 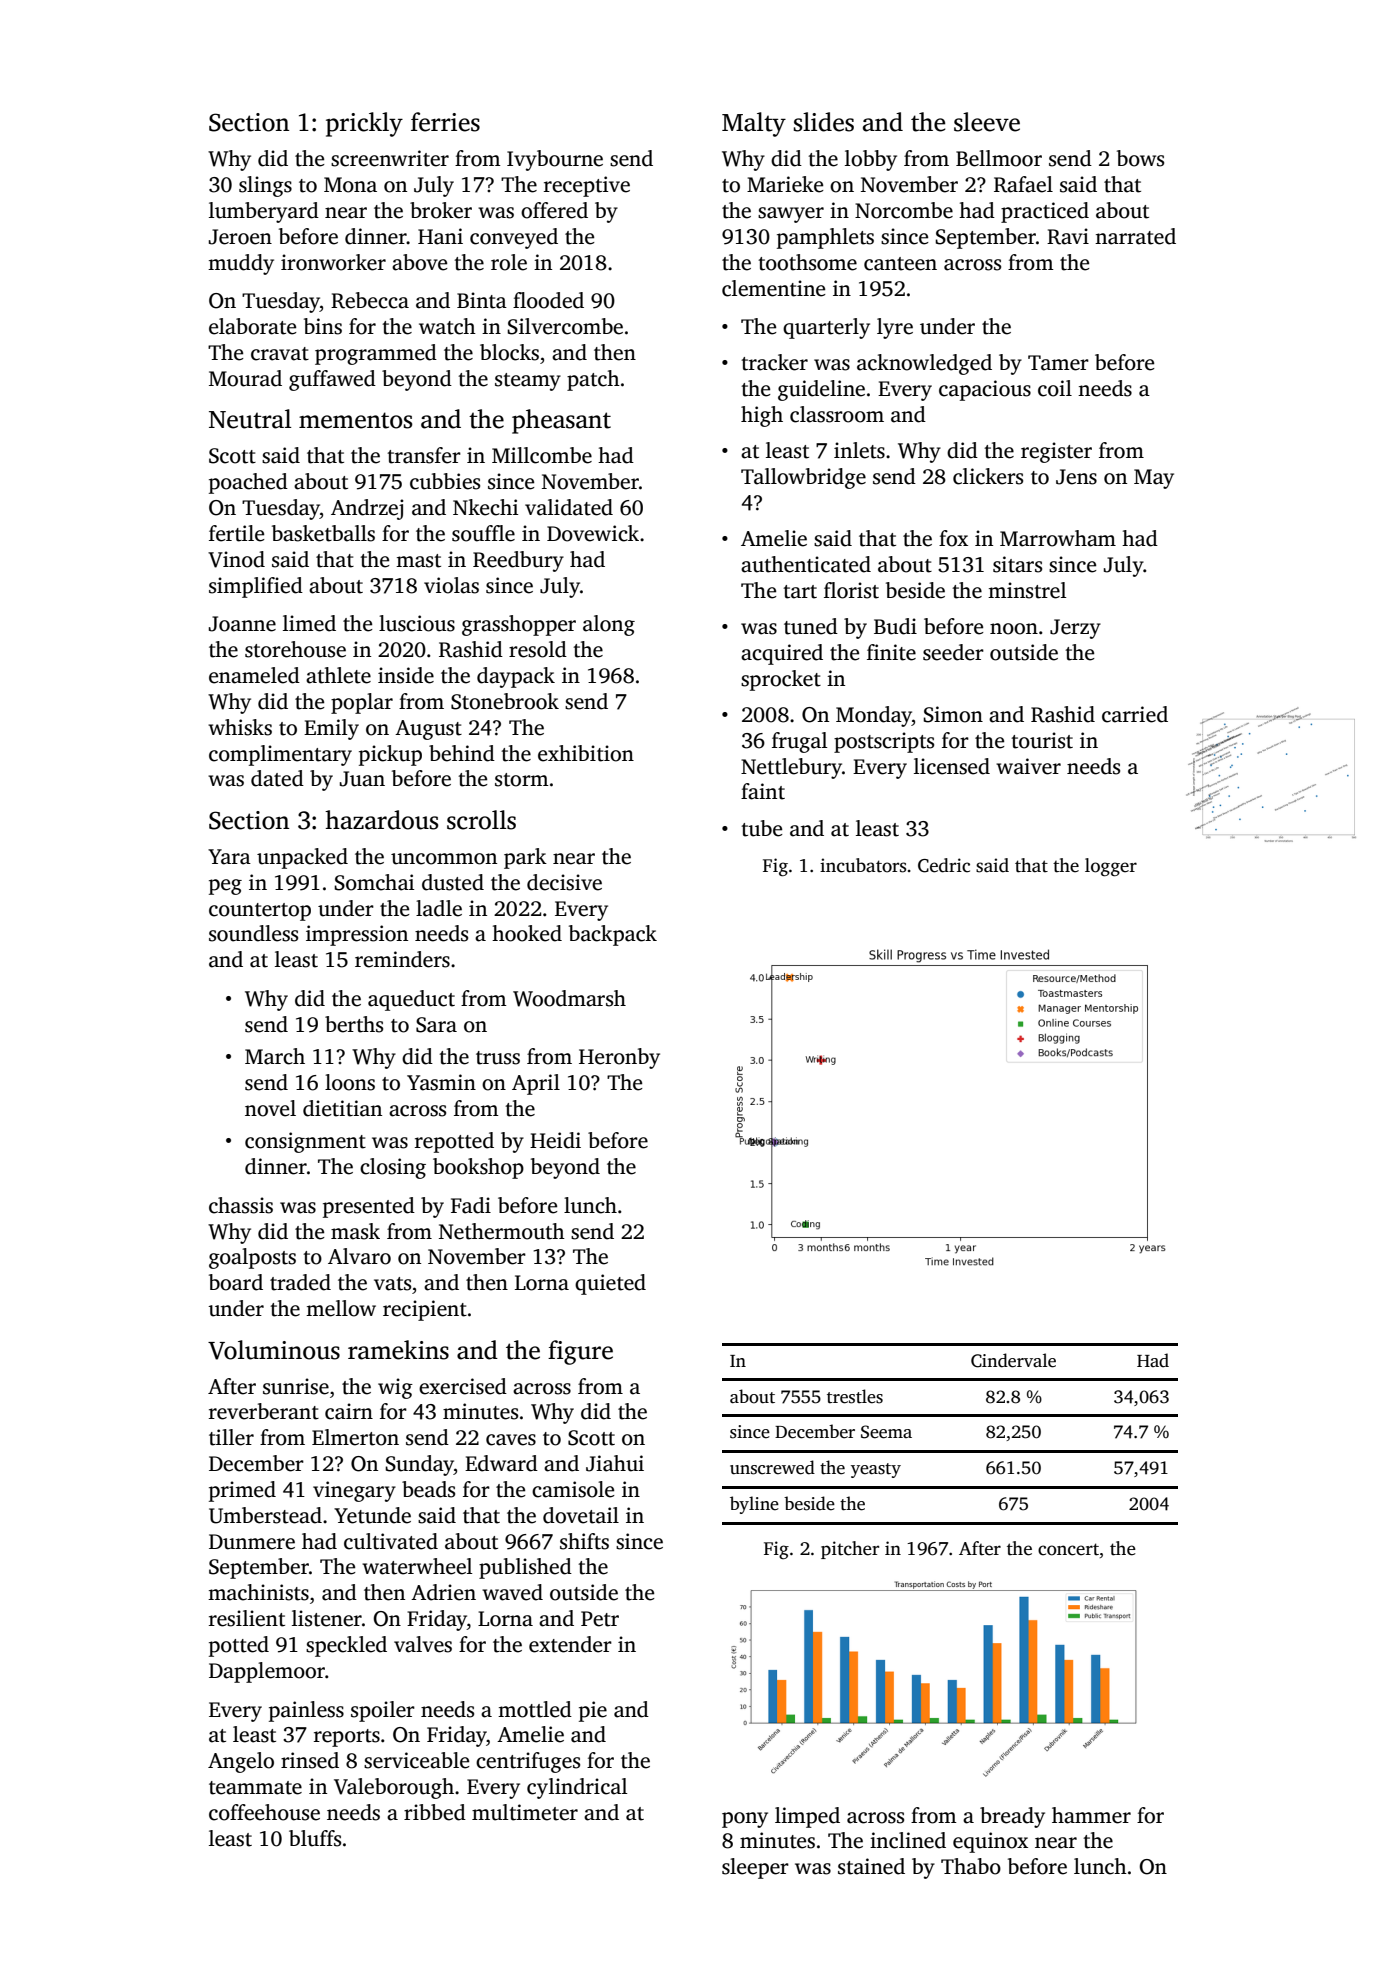 What do you see at coordinates (305, 1142) in the page?
I see `consignment` at bounding box center [305, 1142].
